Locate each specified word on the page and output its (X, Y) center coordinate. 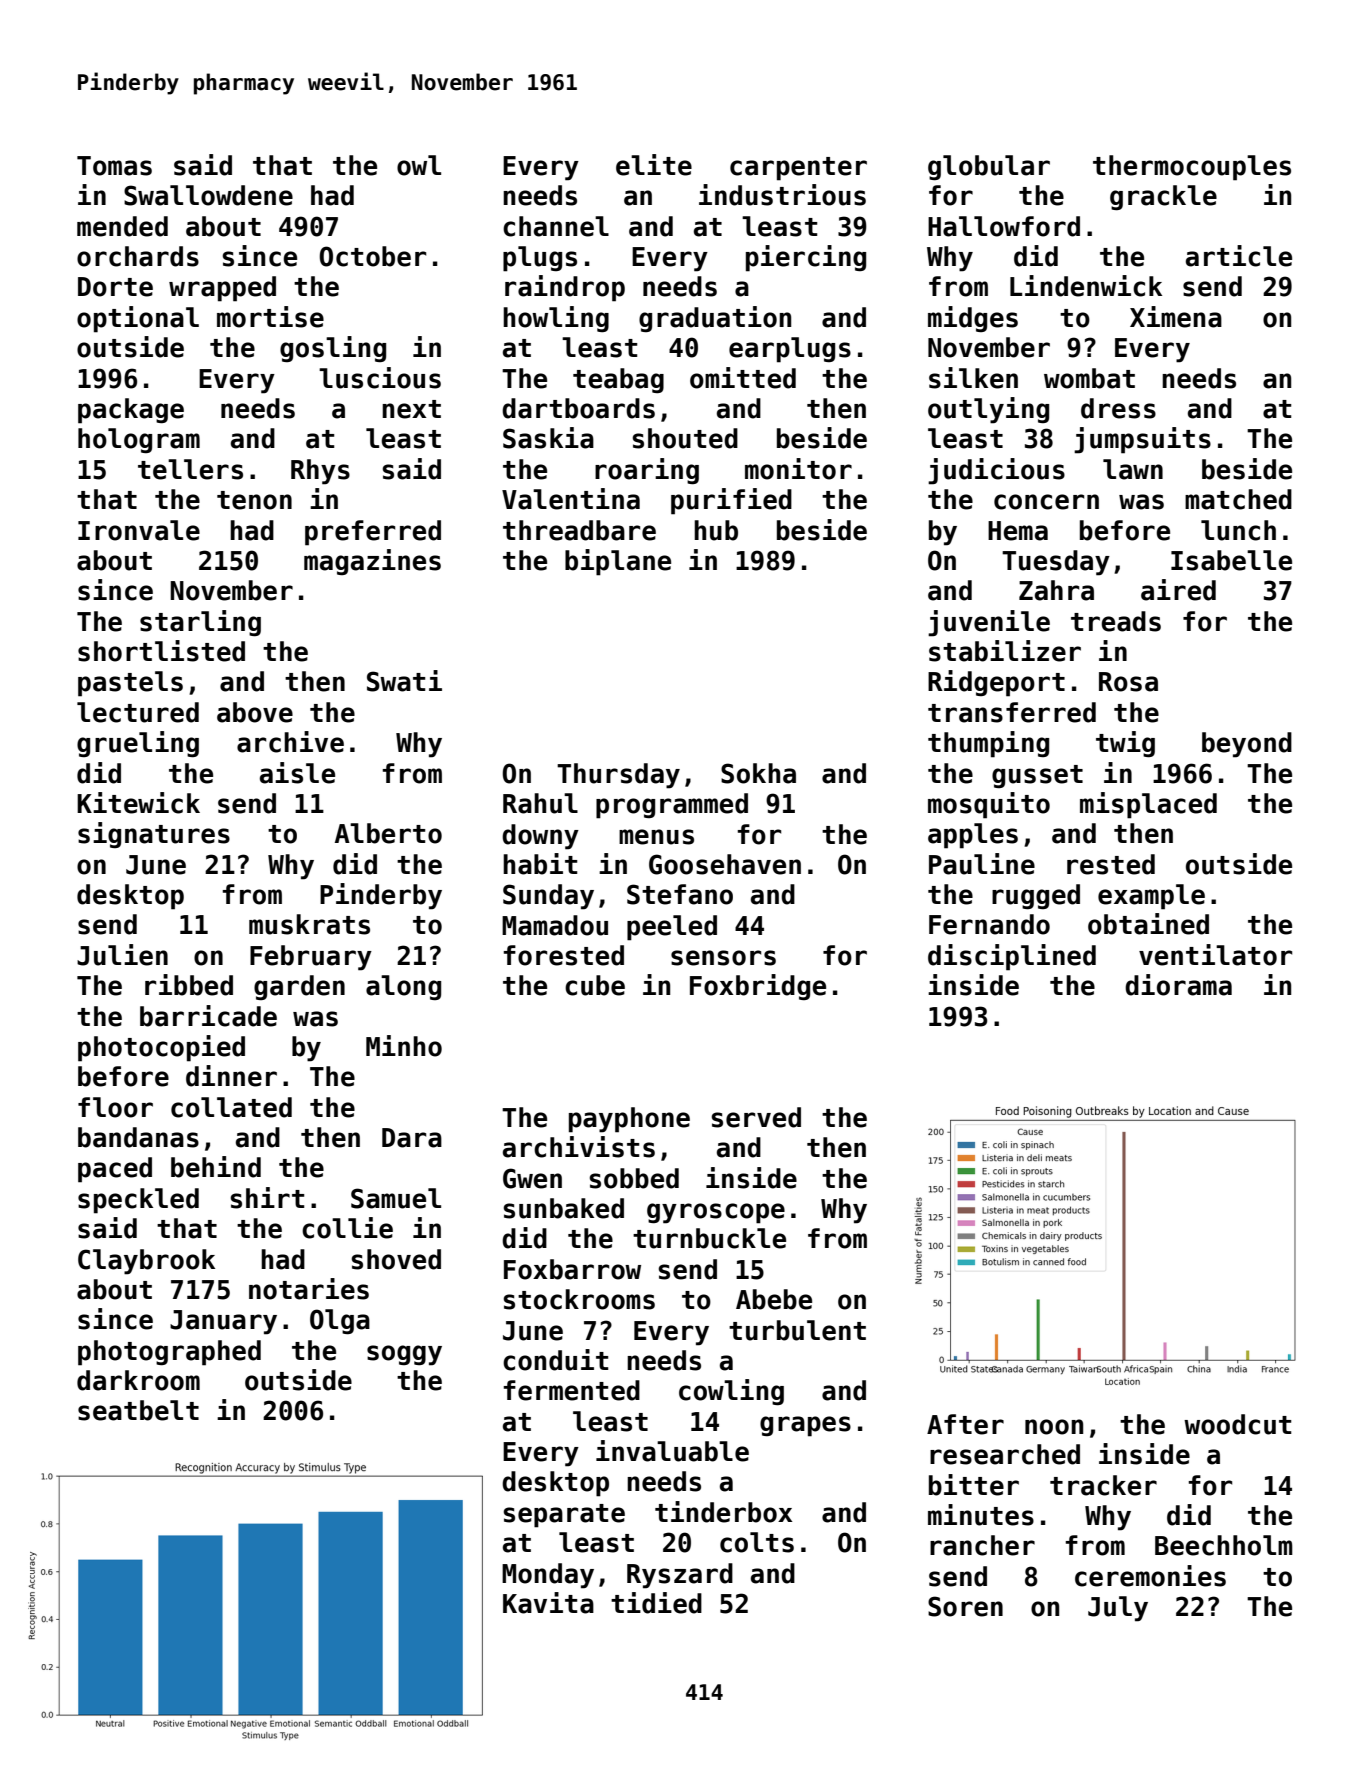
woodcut (1238, 1424)
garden (299, 987)
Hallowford (1004, 226)
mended (122, 226)
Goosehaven (725, 864)
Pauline (982, 864)
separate (564, 1516)
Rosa (1128, 682)
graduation (715, 319)
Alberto (388, 833)
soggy (404, 1355)
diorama (1178, 985)
